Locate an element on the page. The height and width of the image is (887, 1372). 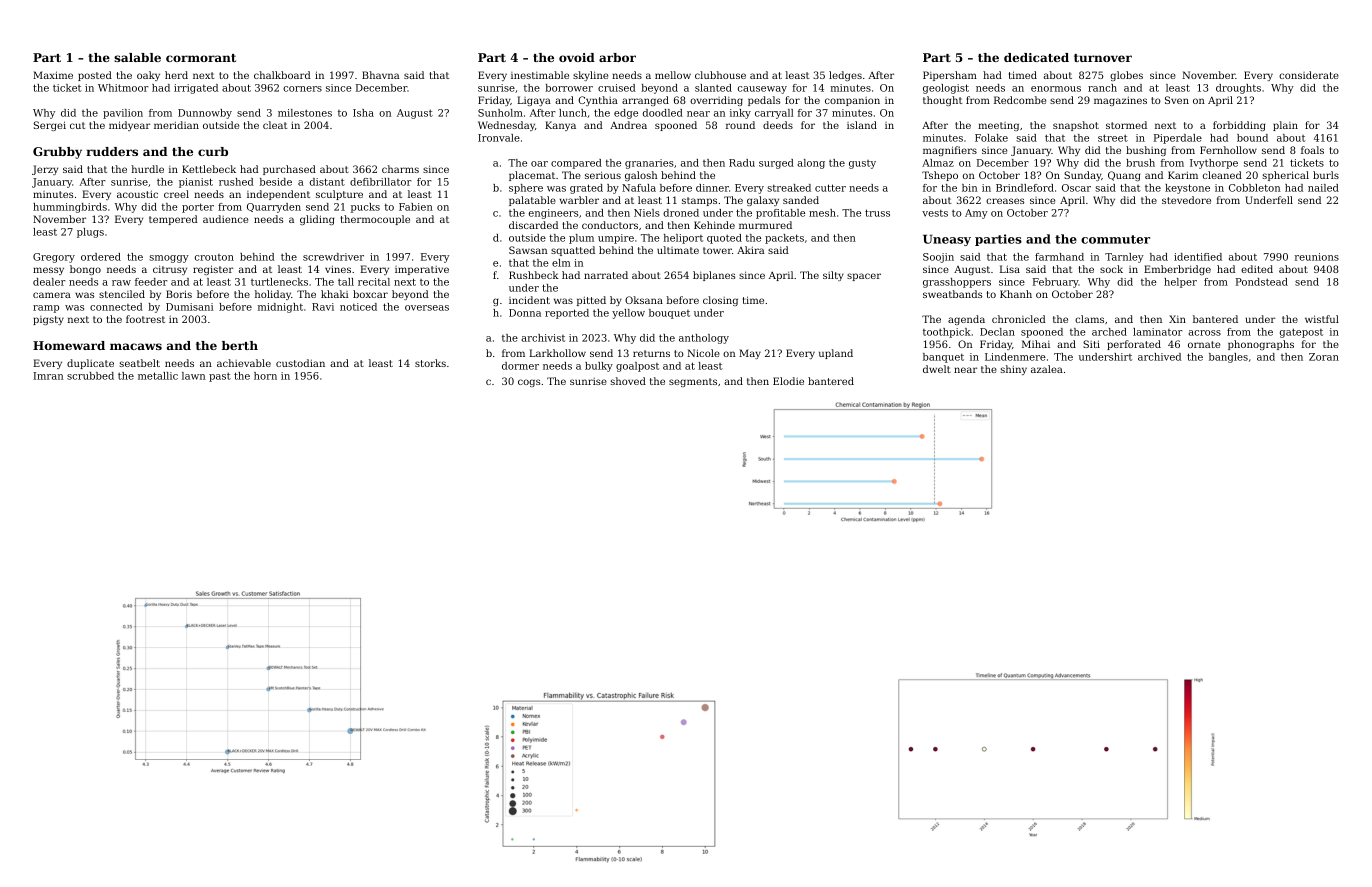
arbor is located at coordinates (617, 57).
